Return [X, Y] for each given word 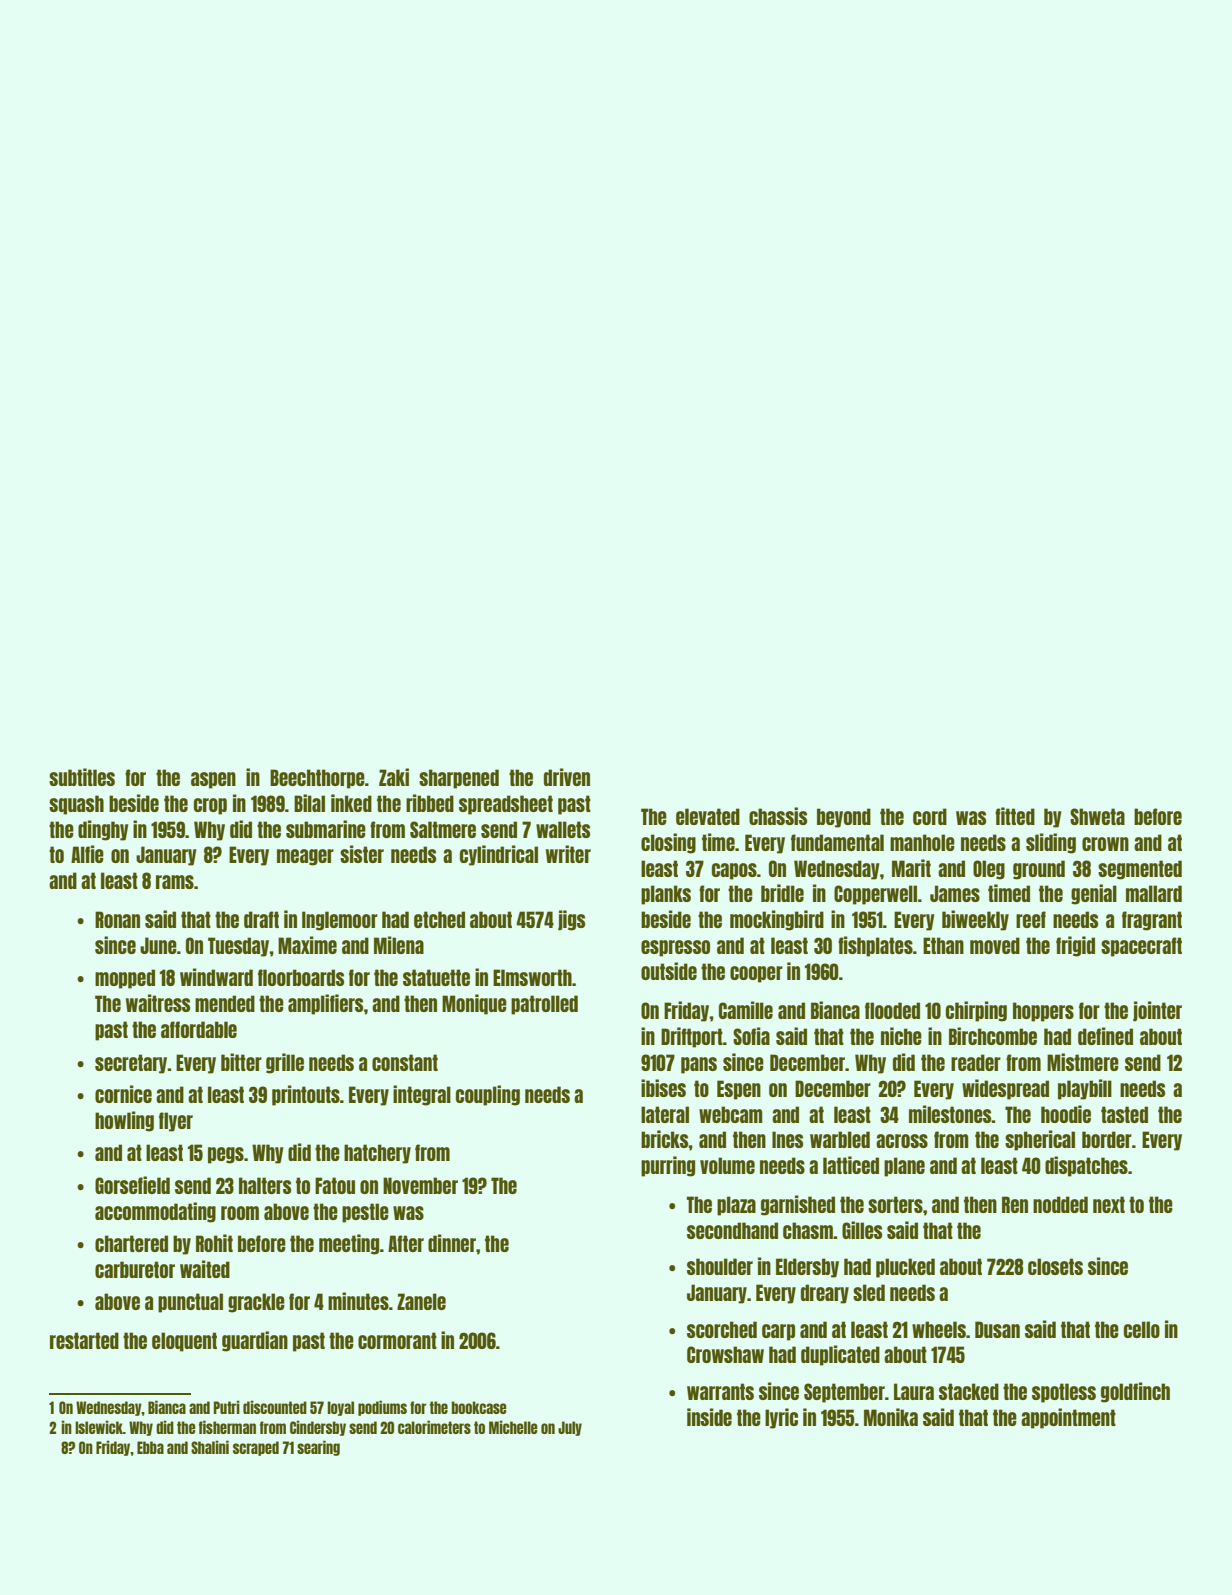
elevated [708, 816]
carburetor [135, 1269]
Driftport [692, 1037]
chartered [131, 1243]
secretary [131, 1064]
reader [976, 1062]
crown [1105, 844]
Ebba [150, 1447]
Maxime [307, 945]
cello [1142, 1329]
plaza [736, 1206]
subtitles [82, 777]
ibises [663, 1088]
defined [1105, 1036]
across [902, 1141]
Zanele [421, 1301]
